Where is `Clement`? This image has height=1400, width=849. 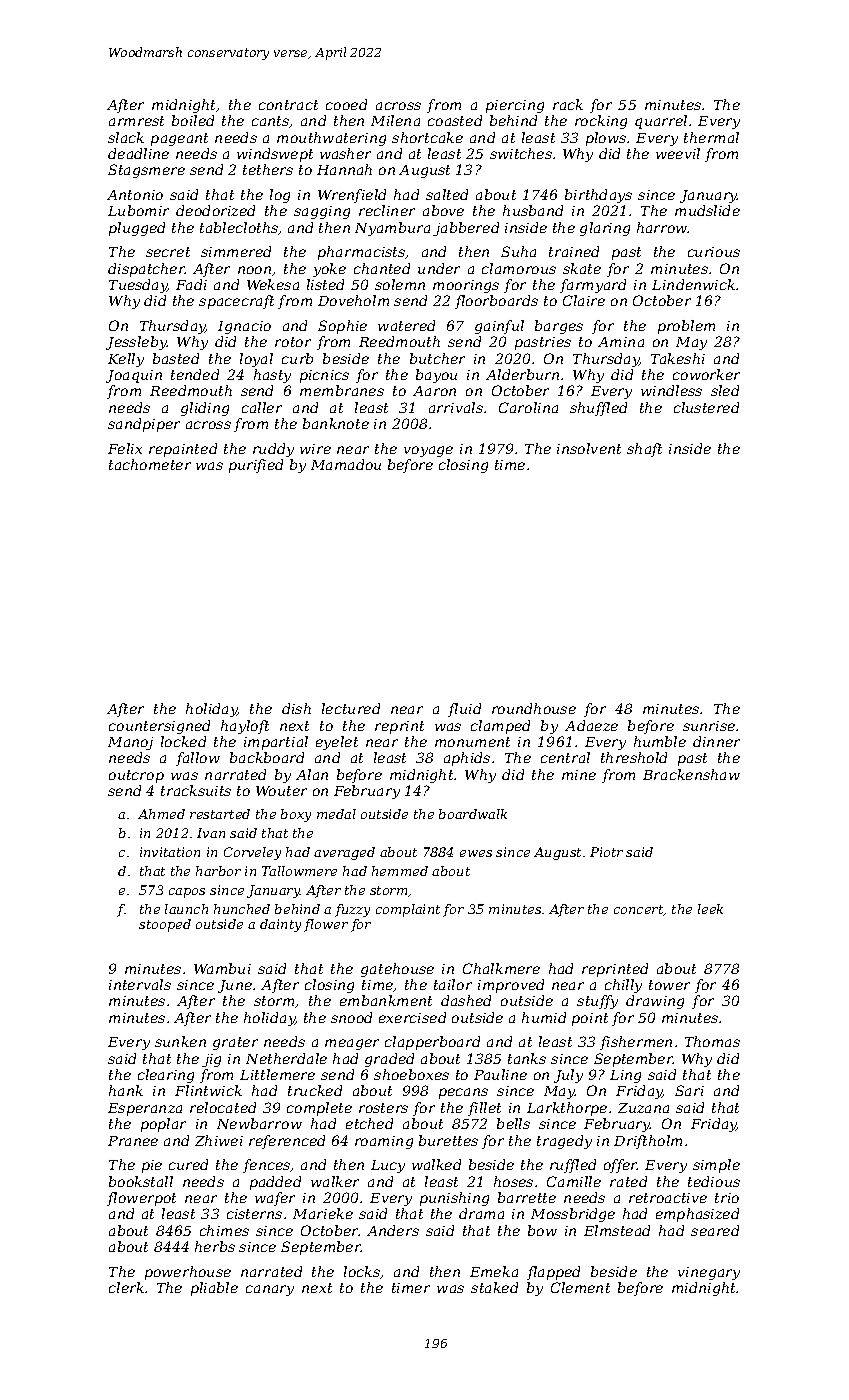 Clement is located at coordinates (580, 1287).
